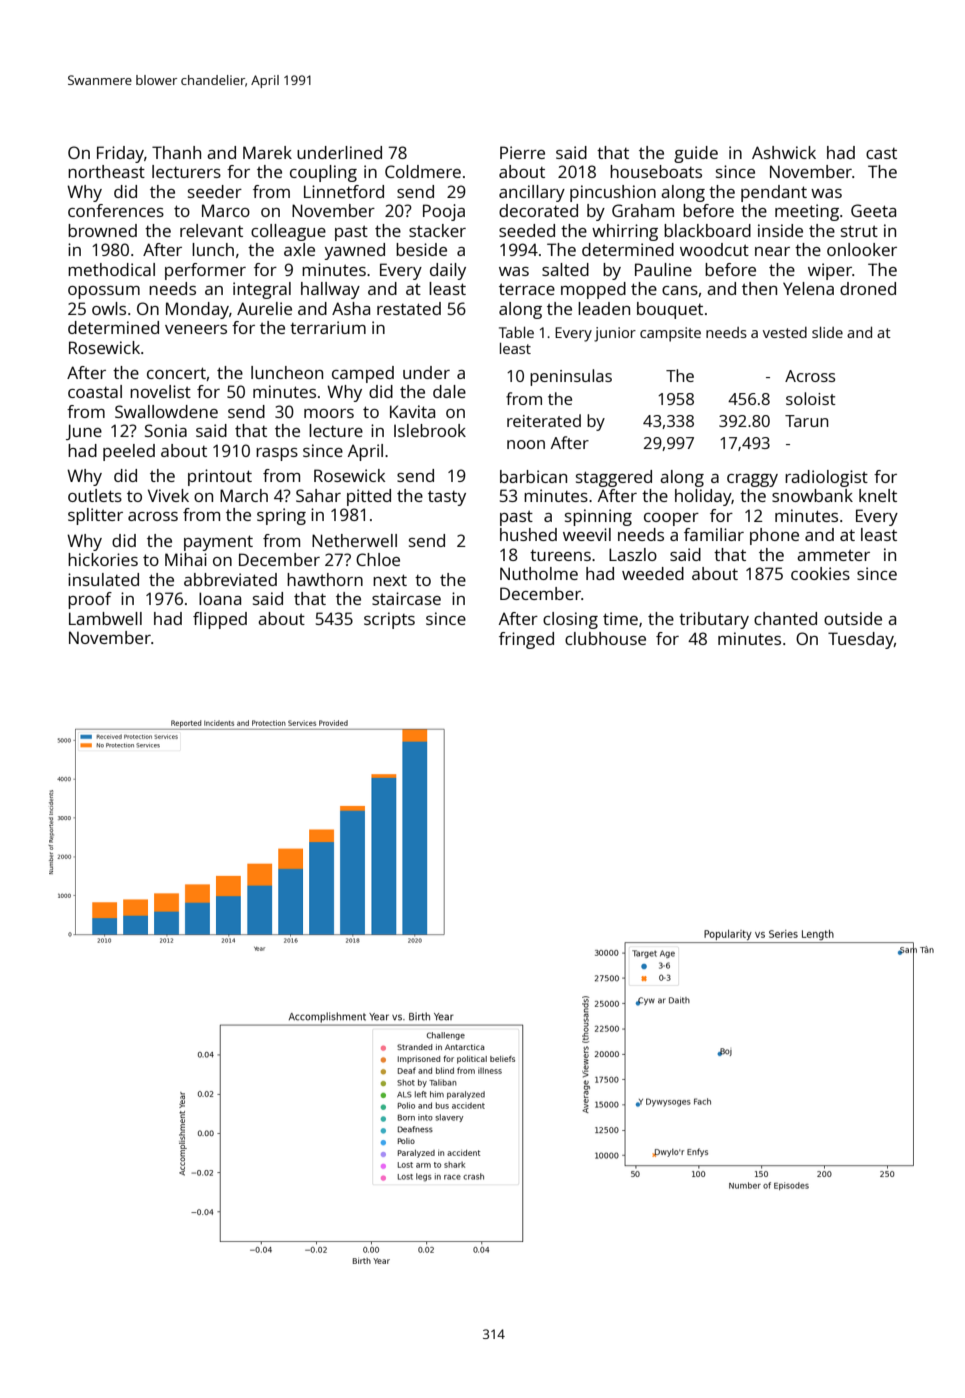  What do you see at coordinates (878, 495) in the image?
I see `knelt` at bounding box center [878, 495].
